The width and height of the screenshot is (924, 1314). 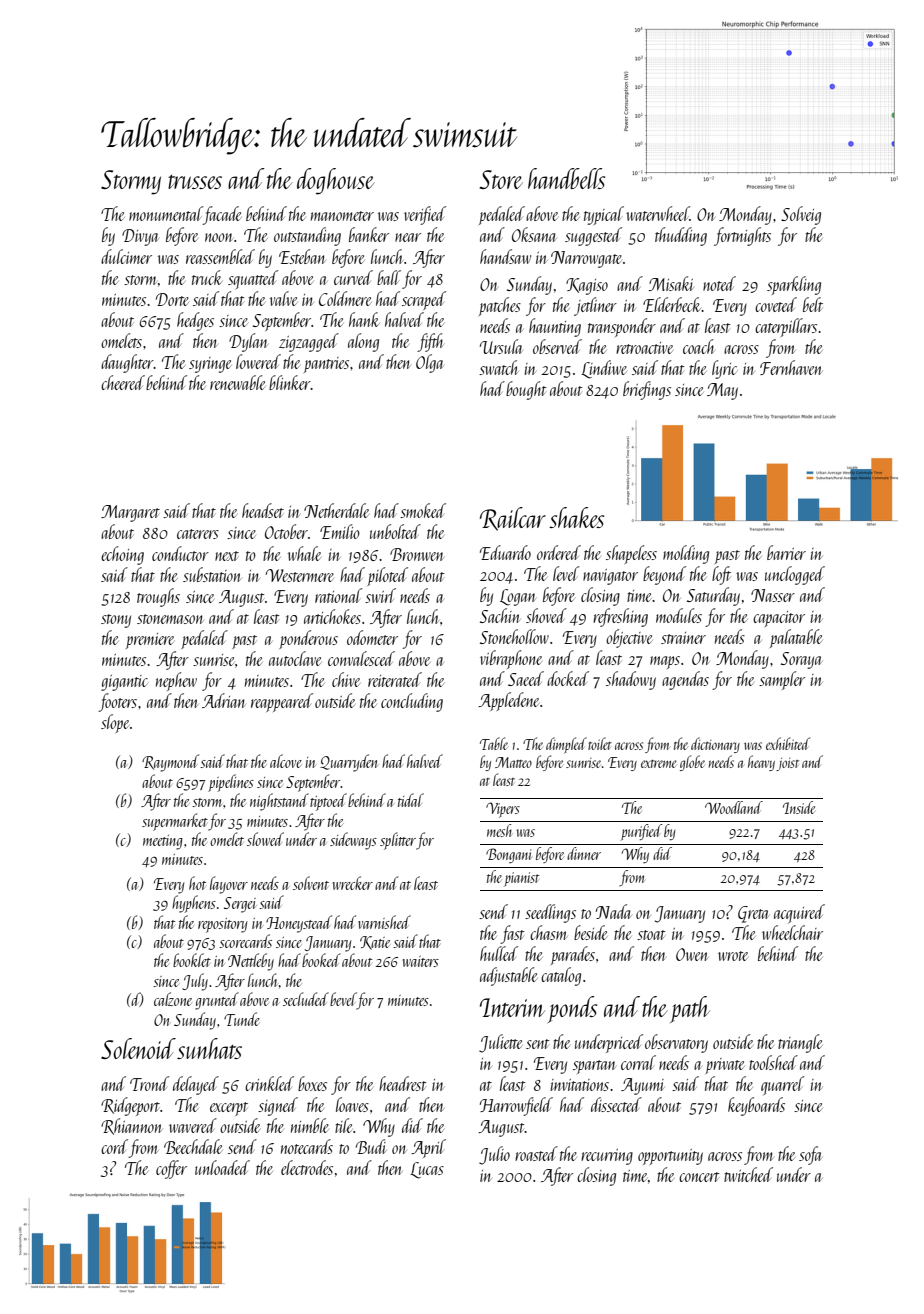 I want to click on Fernhaven, so click(x=791, y=367).
